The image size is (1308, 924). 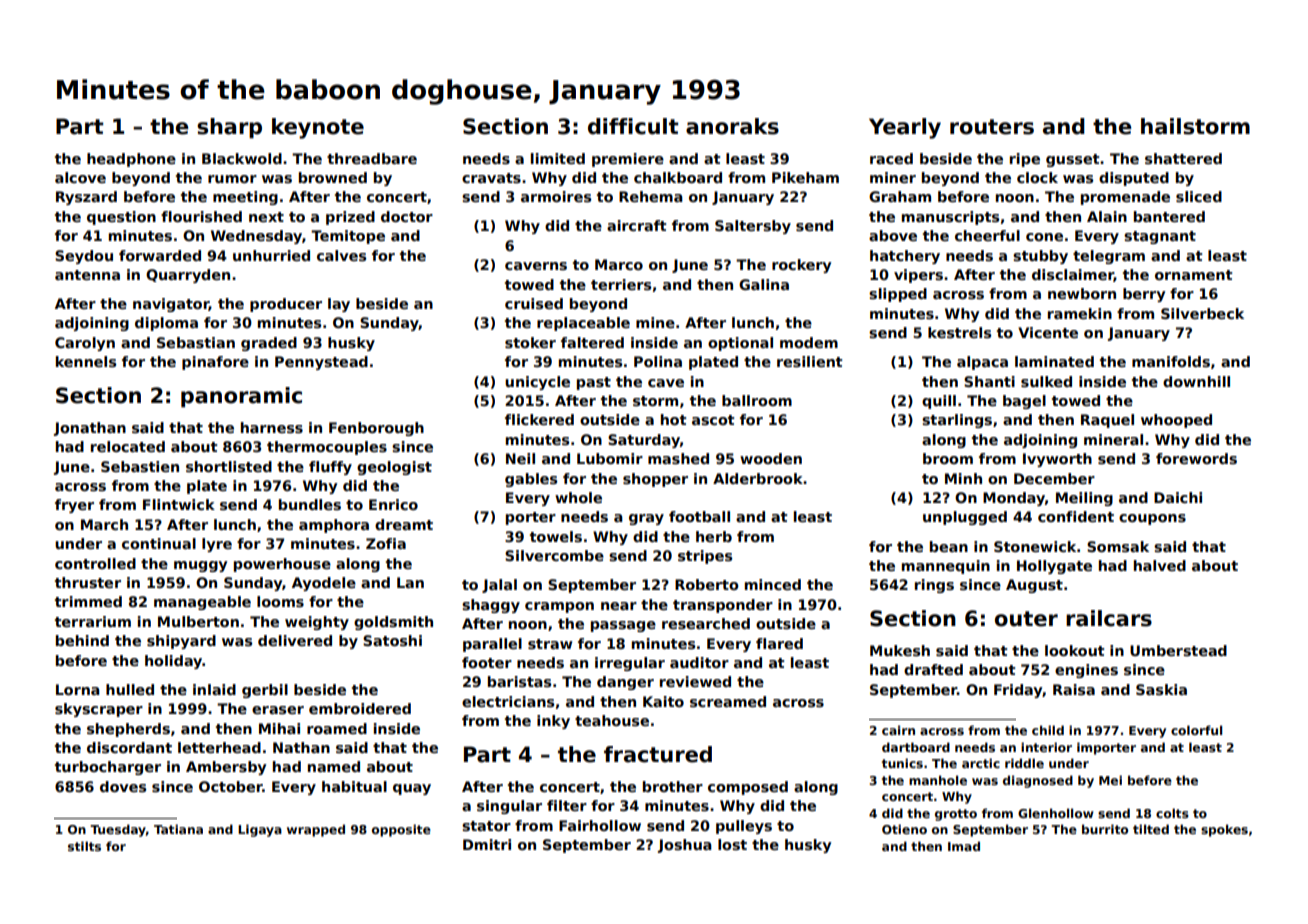 What do you see at coordinates (537, 383) in the page?
I see `unicycle` at bounding box center [537, 383].
